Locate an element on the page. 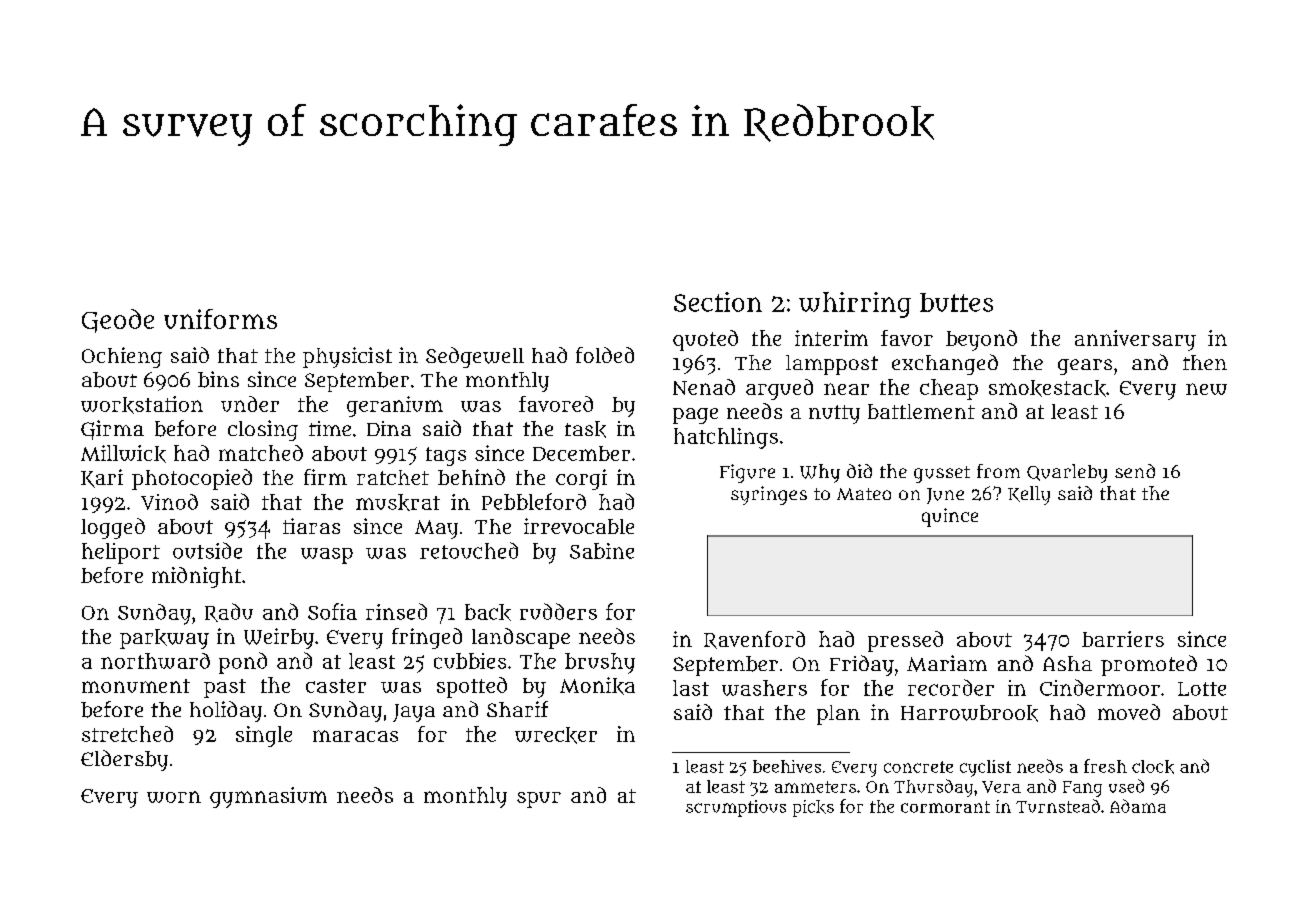 The height and width of the image is (924, 1308). fringed is located at coordinates (427, 638).
